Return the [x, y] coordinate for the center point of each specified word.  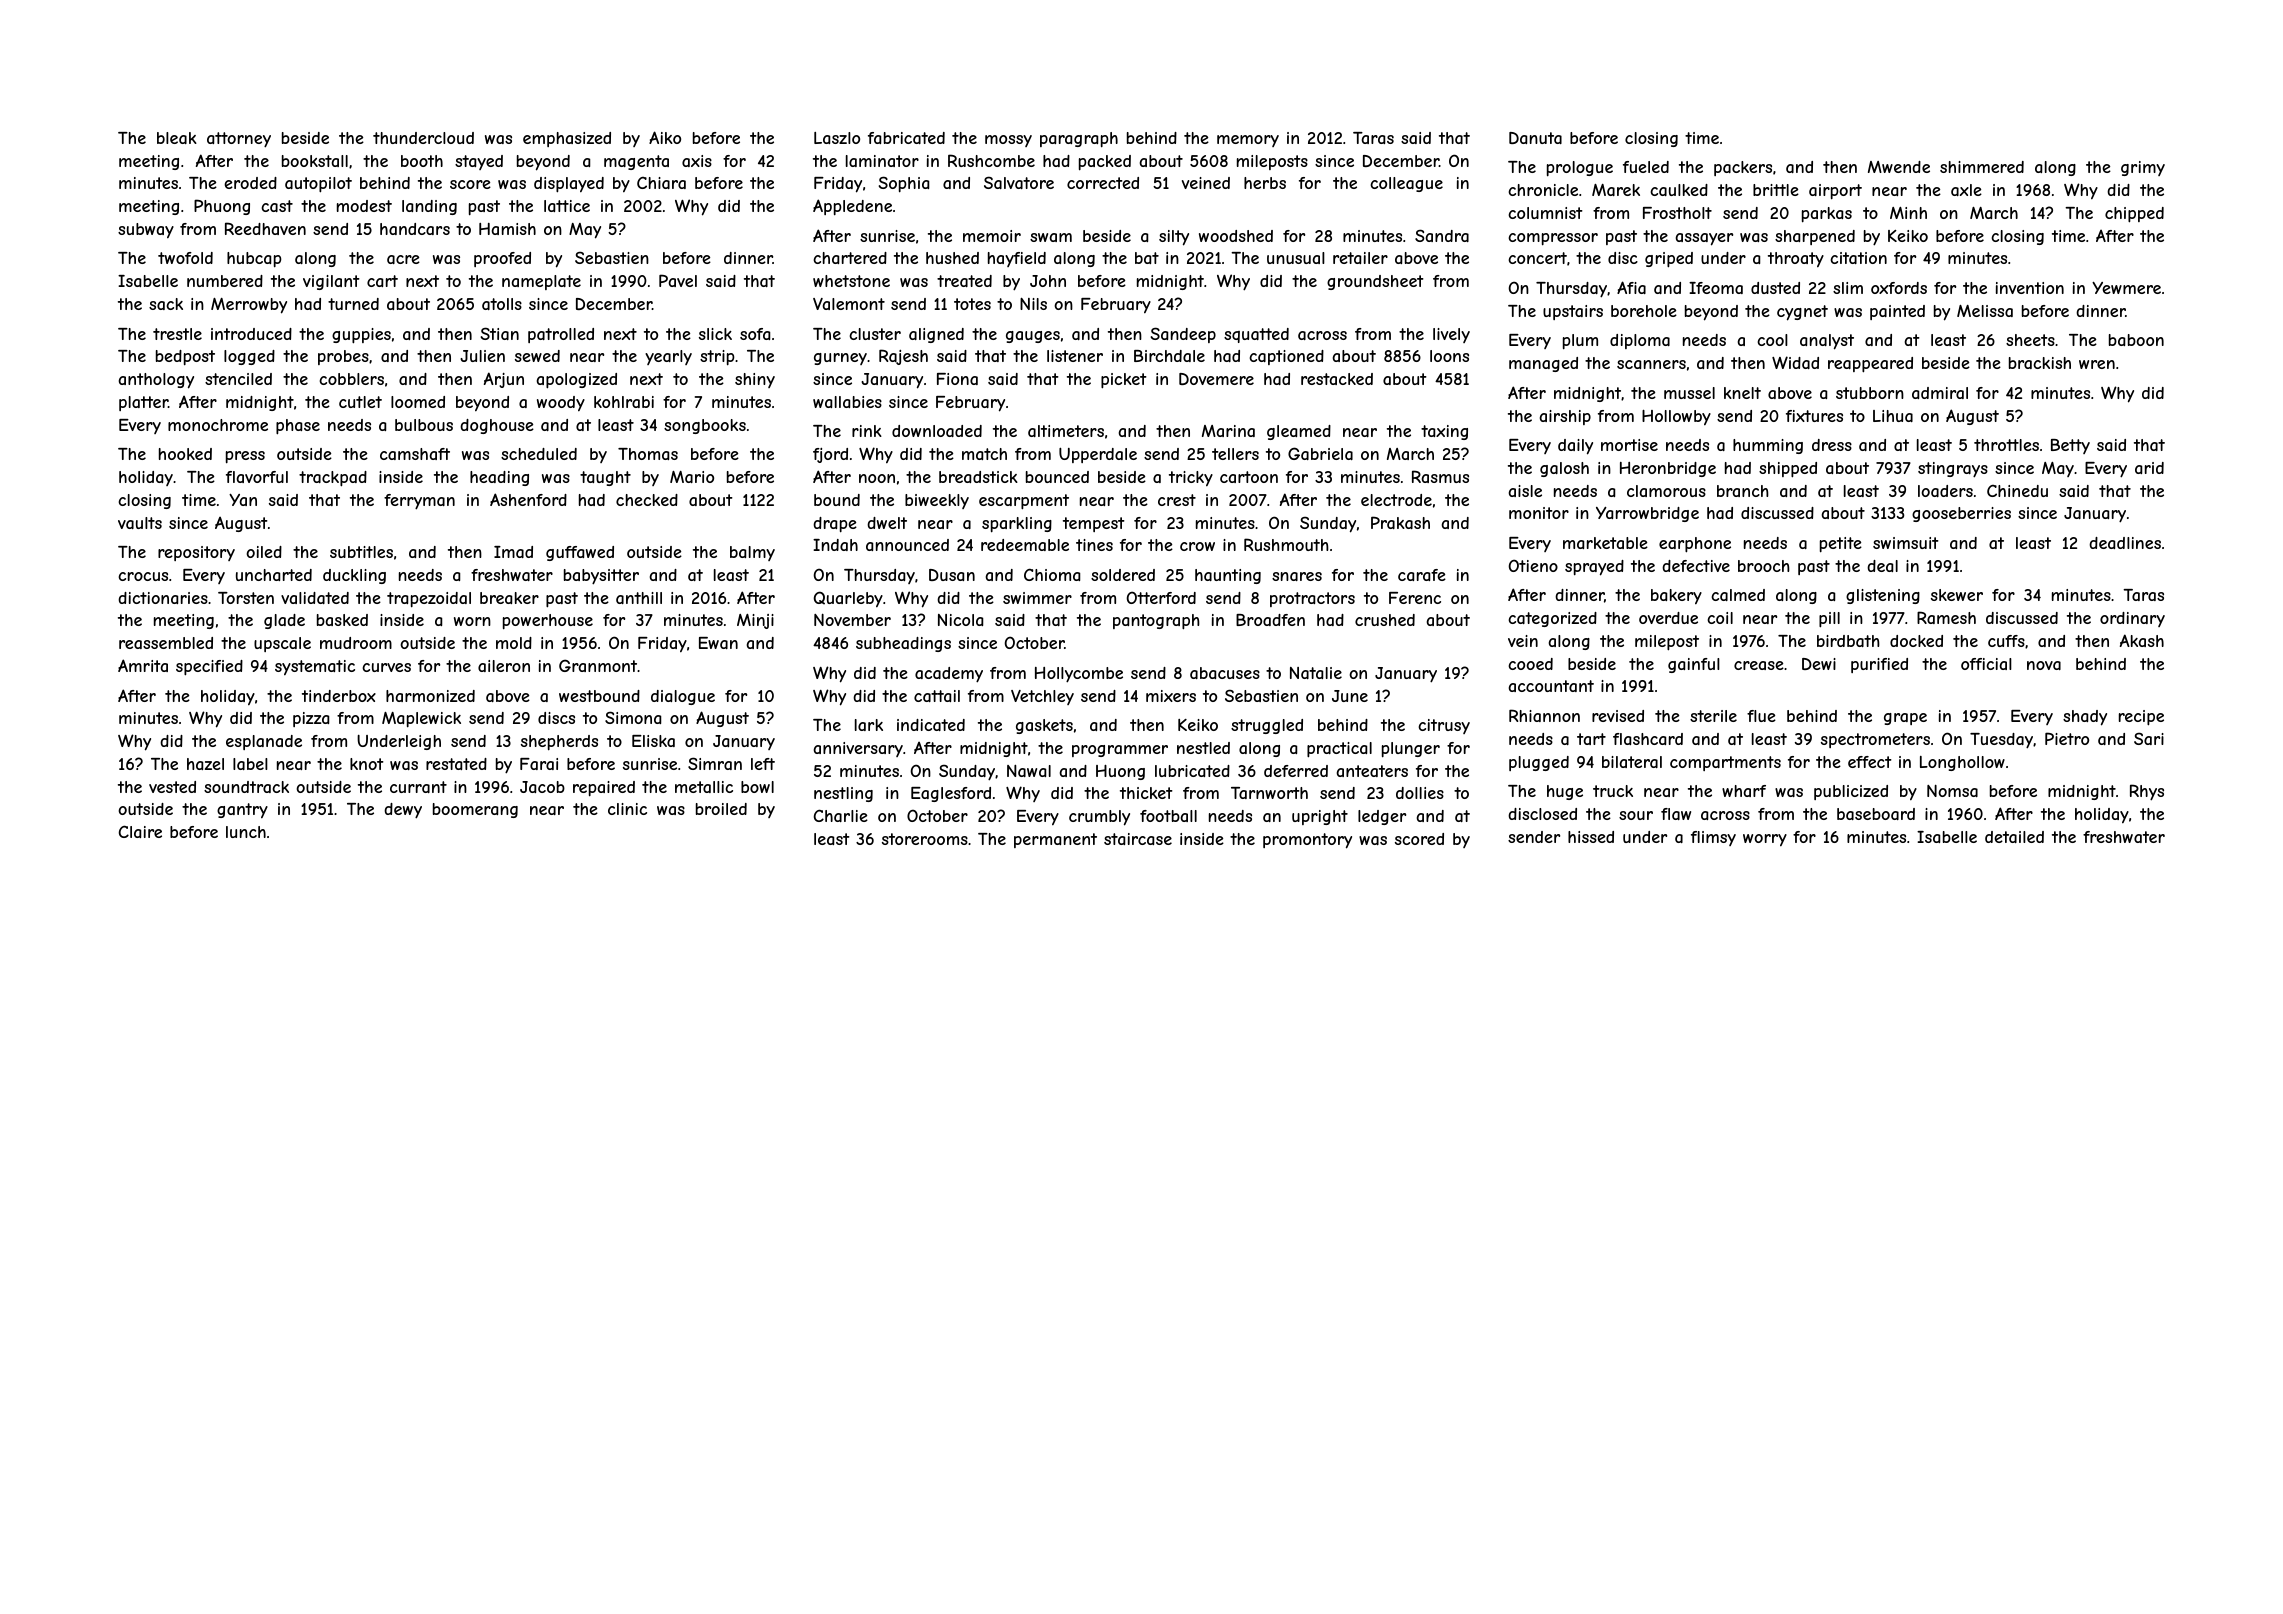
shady [2085, 718]
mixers [1171, 696]
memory [1248, 141]
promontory [1307, 841]
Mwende [1899, 167]
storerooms [925, 839]
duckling [354, 576]
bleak [177, 138]
